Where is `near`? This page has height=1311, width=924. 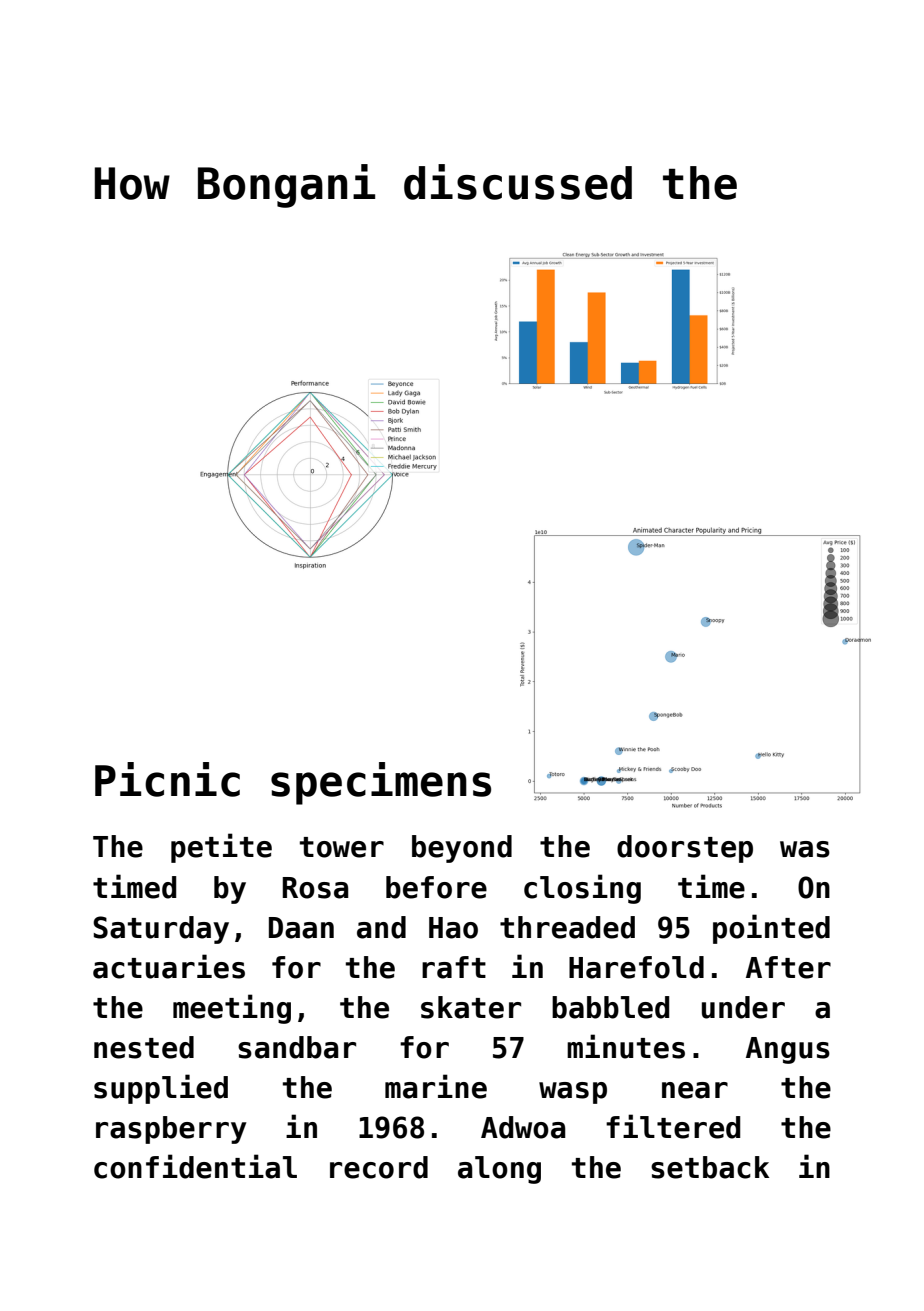 near is located at coordinates (695, 1090).
